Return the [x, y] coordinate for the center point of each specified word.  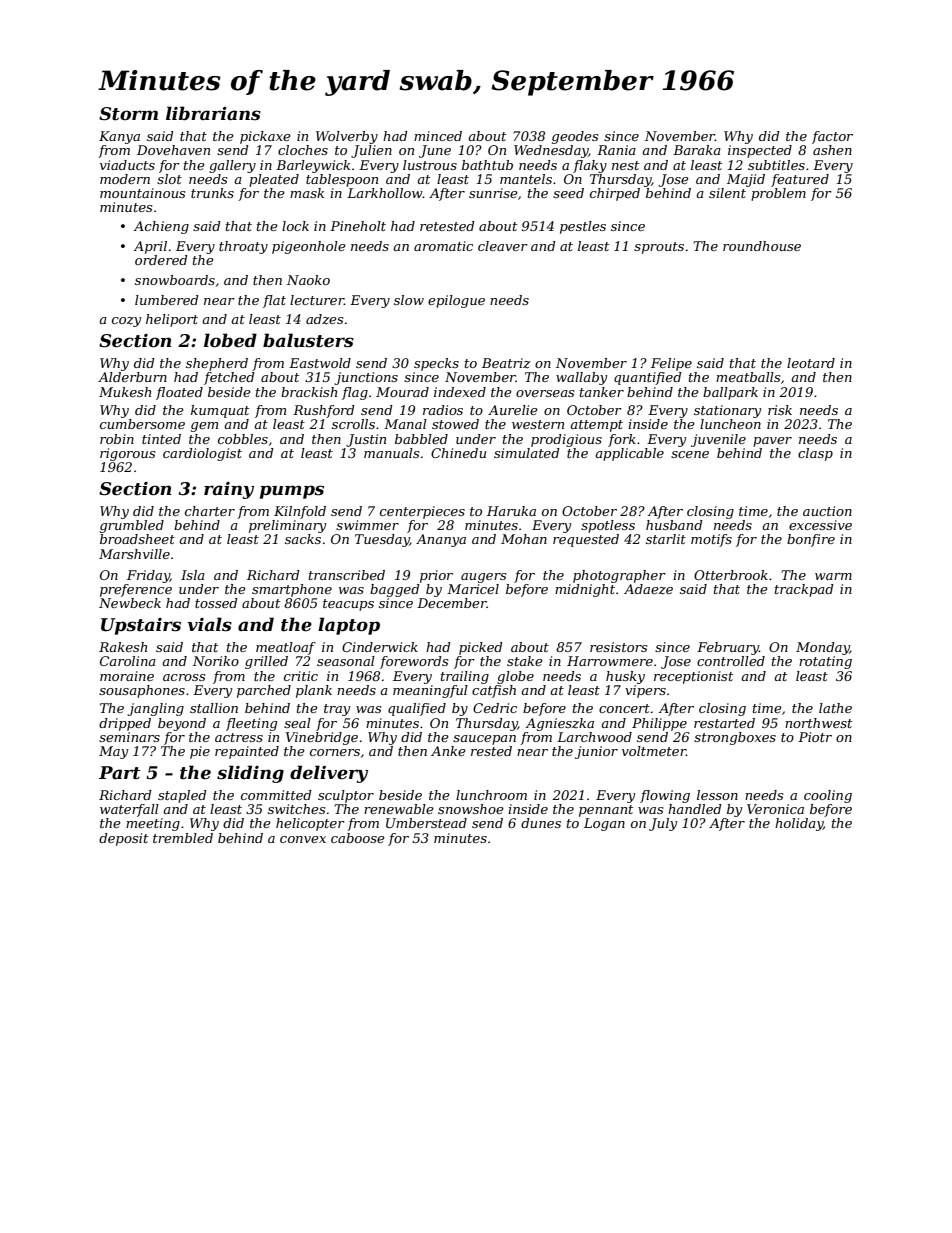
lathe [835, 708]
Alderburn [132, 377]
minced [438, 136]
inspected [760, 151]
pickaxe [265, 137]
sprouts [659, 248]
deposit [123, 839]
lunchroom [491, 795]
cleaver [503, 246]
